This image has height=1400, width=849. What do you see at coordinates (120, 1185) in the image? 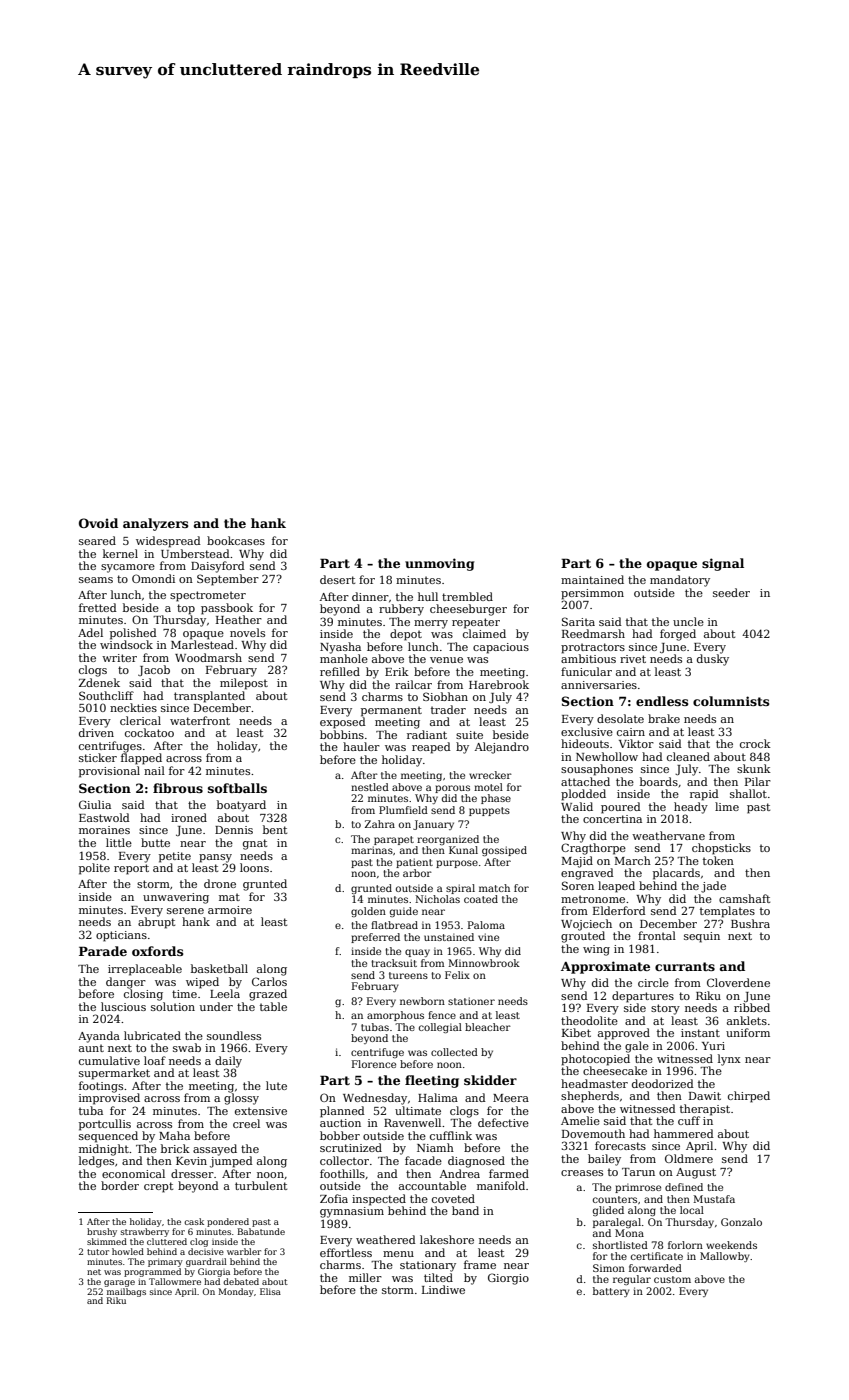
I see `border` at bounding box center [120, 1185].
